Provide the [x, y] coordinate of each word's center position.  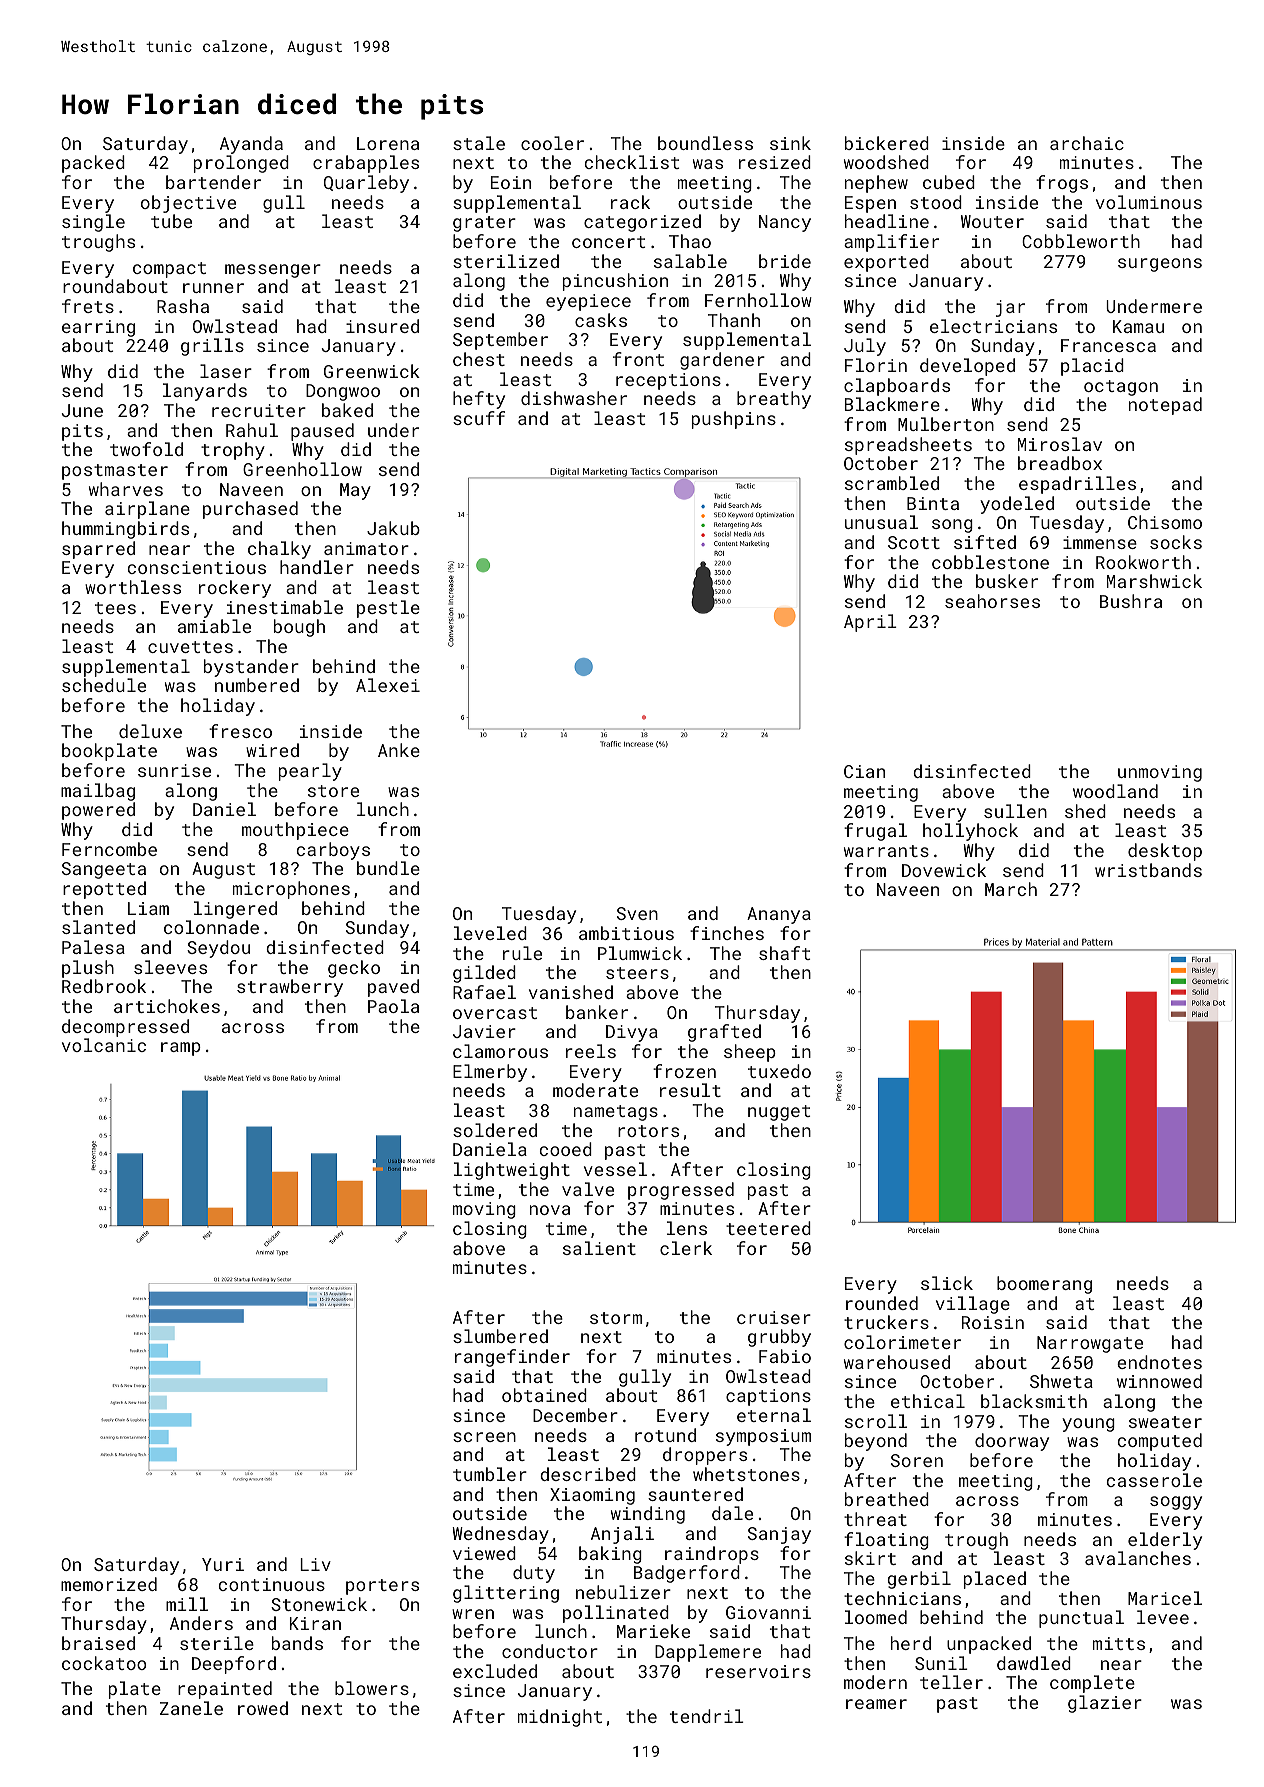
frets [88, 306]
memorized [109, 1584]
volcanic [104, 1045]
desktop [1165, 852]
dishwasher [574, 398]
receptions [668, 381]
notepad [1165, 406]
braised [98, 1643]
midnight [560, 1718]
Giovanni [768, 1612]
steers [637, 973]
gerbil [919, 1580]
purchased [250, 510]
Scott [914, 542]
